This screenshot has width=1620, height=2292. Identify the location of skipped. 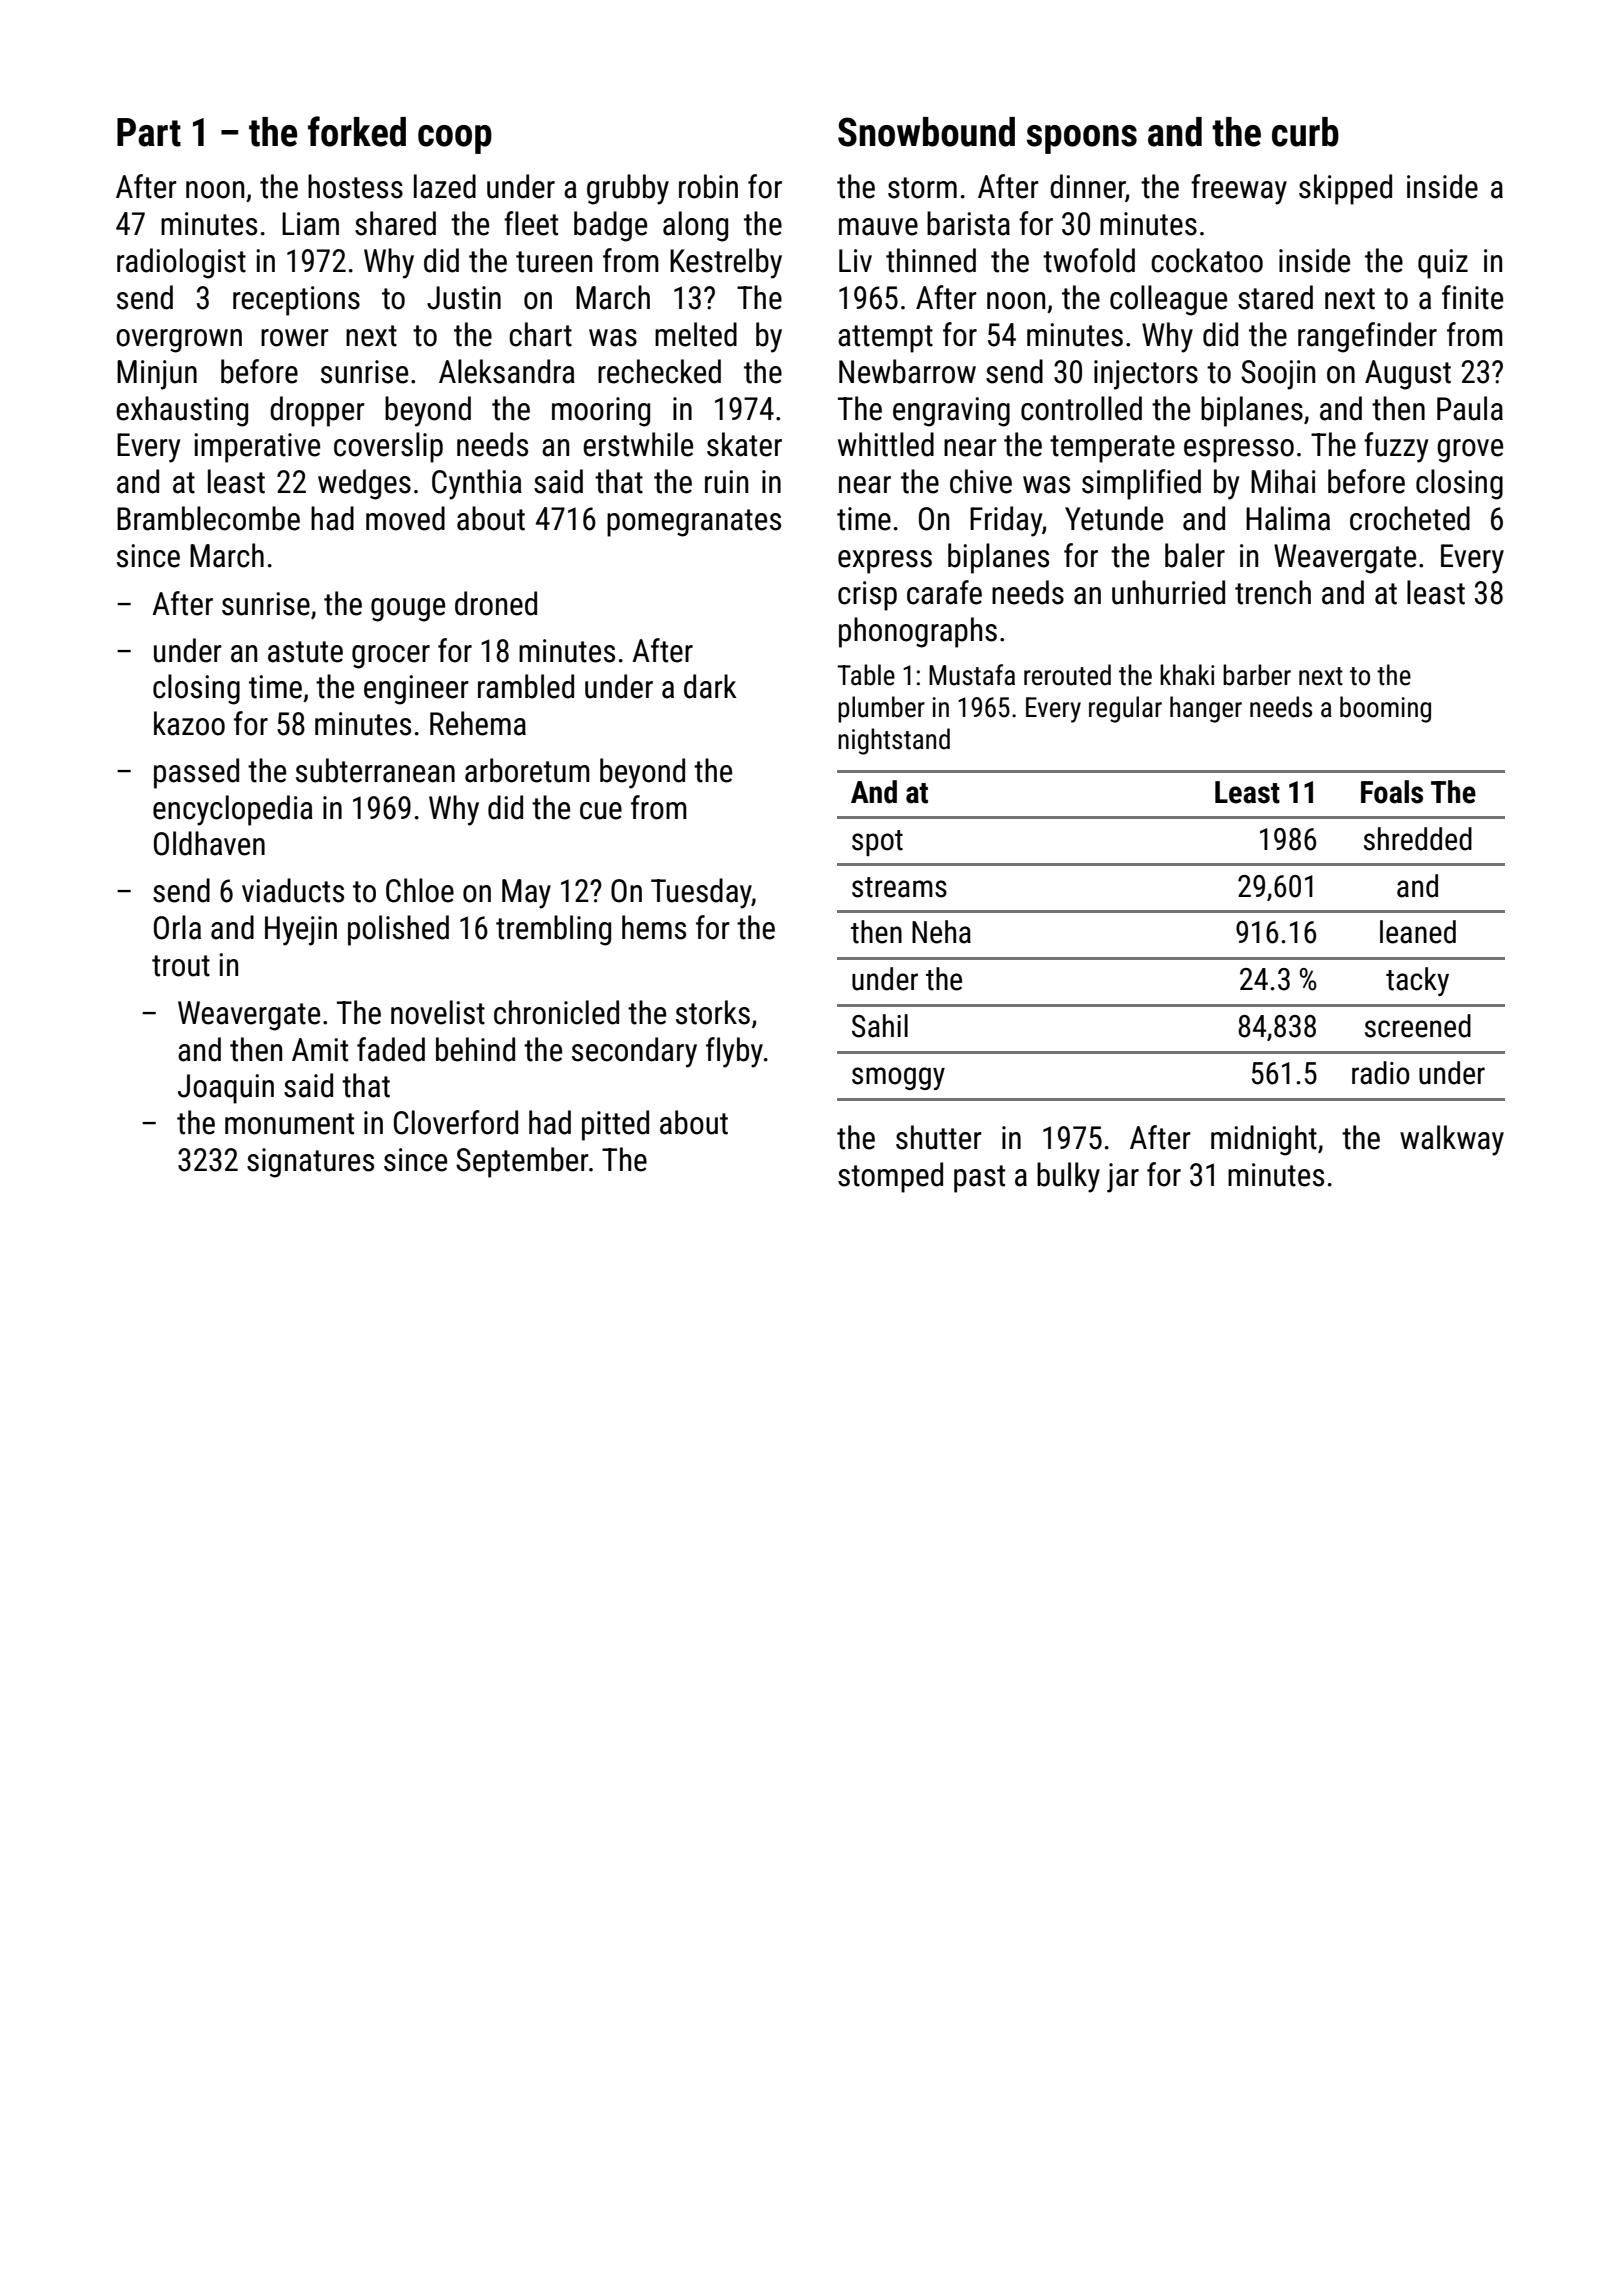
(1345, 189).
